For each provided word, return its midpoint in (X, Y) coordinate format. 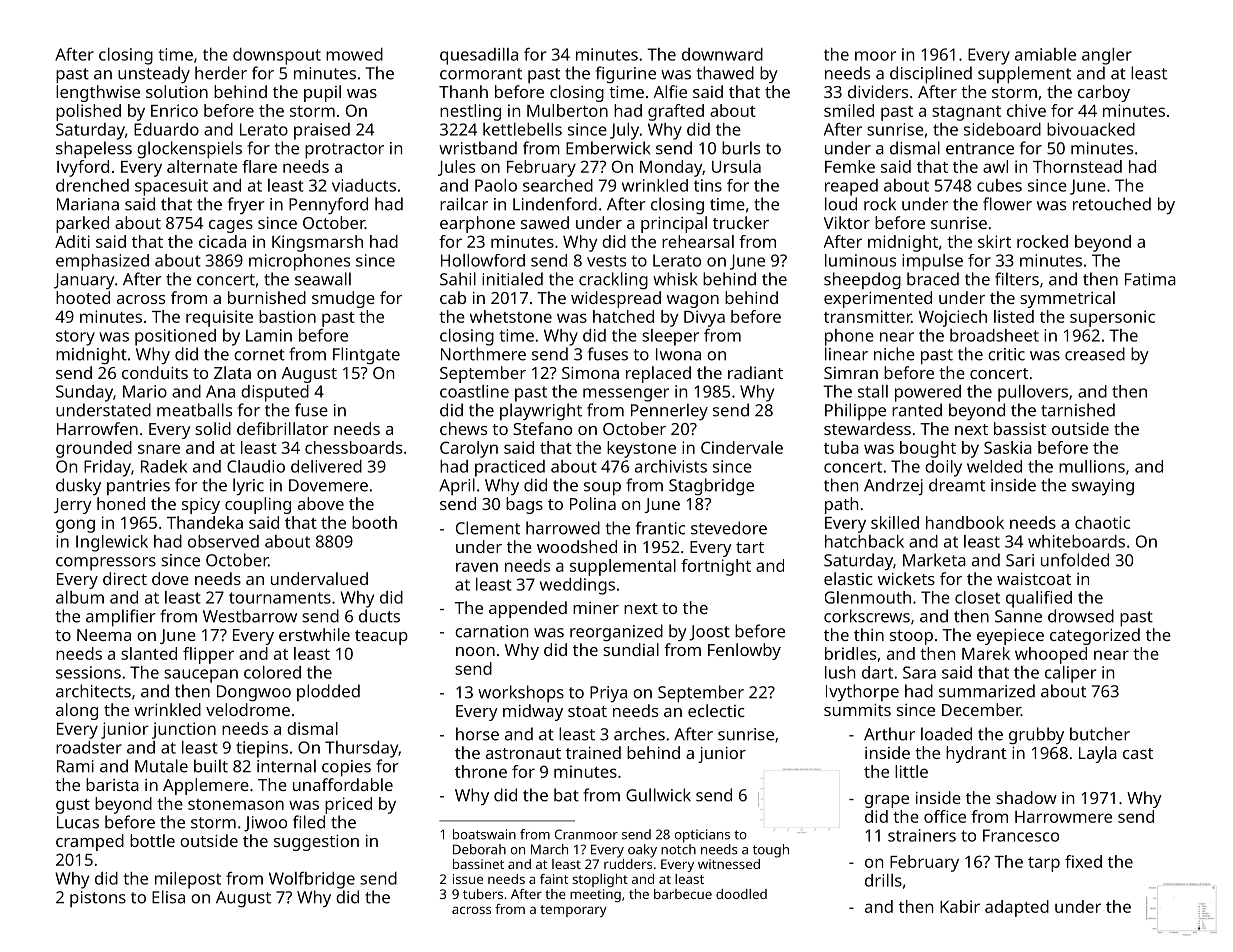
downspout (277, 56)
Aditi (72, 241)
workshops (521, 693)
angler (1107, 56)
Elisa (168, 897)
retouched (1112, 204)
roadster (89, 747)
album (80, 597)
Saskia (1008, 447)
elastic (848, 578)
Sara (919, 672)
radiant (755, 372)
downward (722, 54)
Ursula (736, 166)
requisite (219, 318)
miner (596, 608)
